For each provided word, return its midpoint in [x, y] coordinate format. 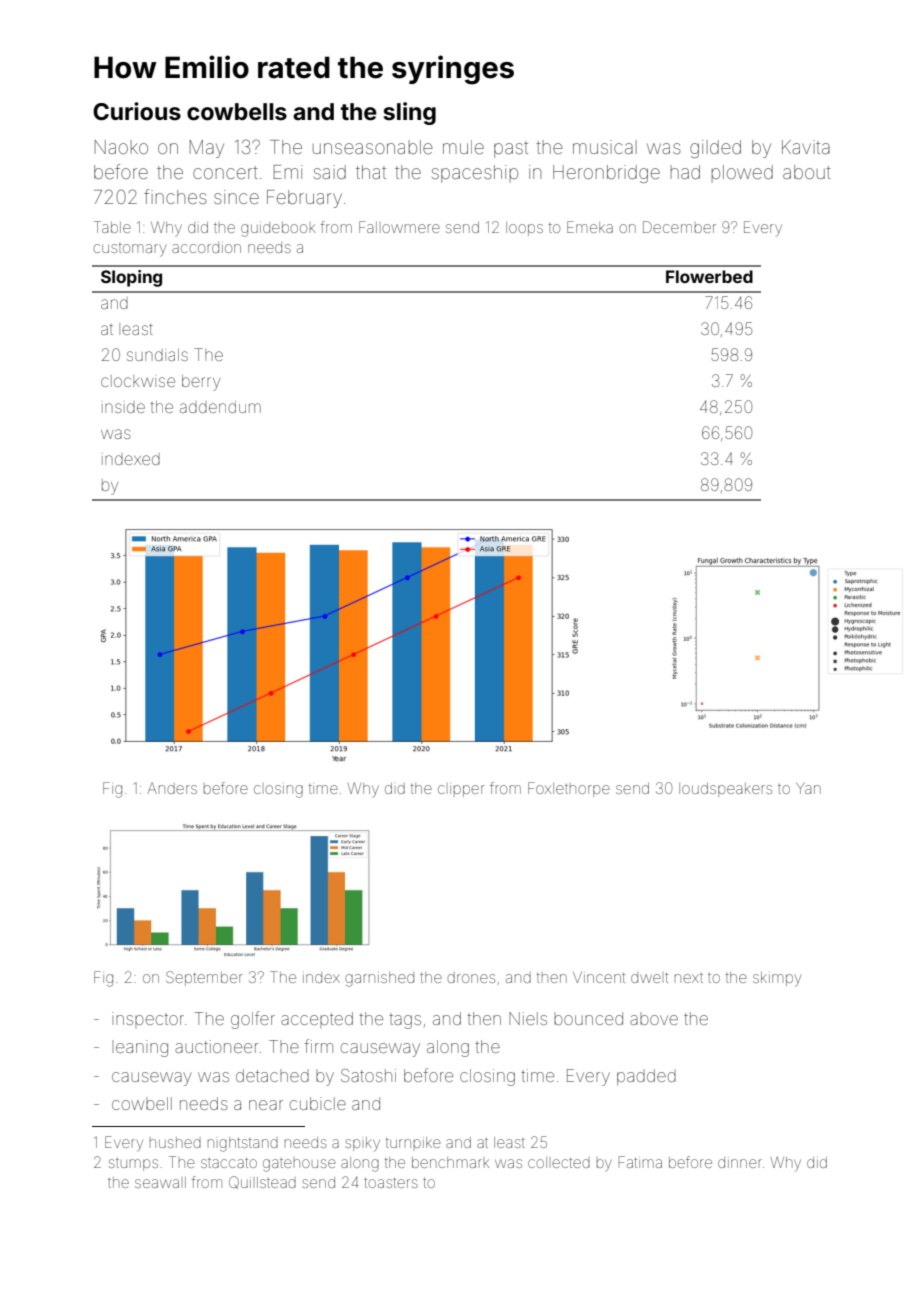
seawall [160, 1182]
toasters [391, 1183]
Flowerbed [709, 276]
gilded [715, 149]
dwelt [649, 977]
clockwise [138, 381]
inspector [148, 1020]
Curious [137, 111]
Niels [528, 1018]
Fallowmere [399, 227]
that [371, 172]
